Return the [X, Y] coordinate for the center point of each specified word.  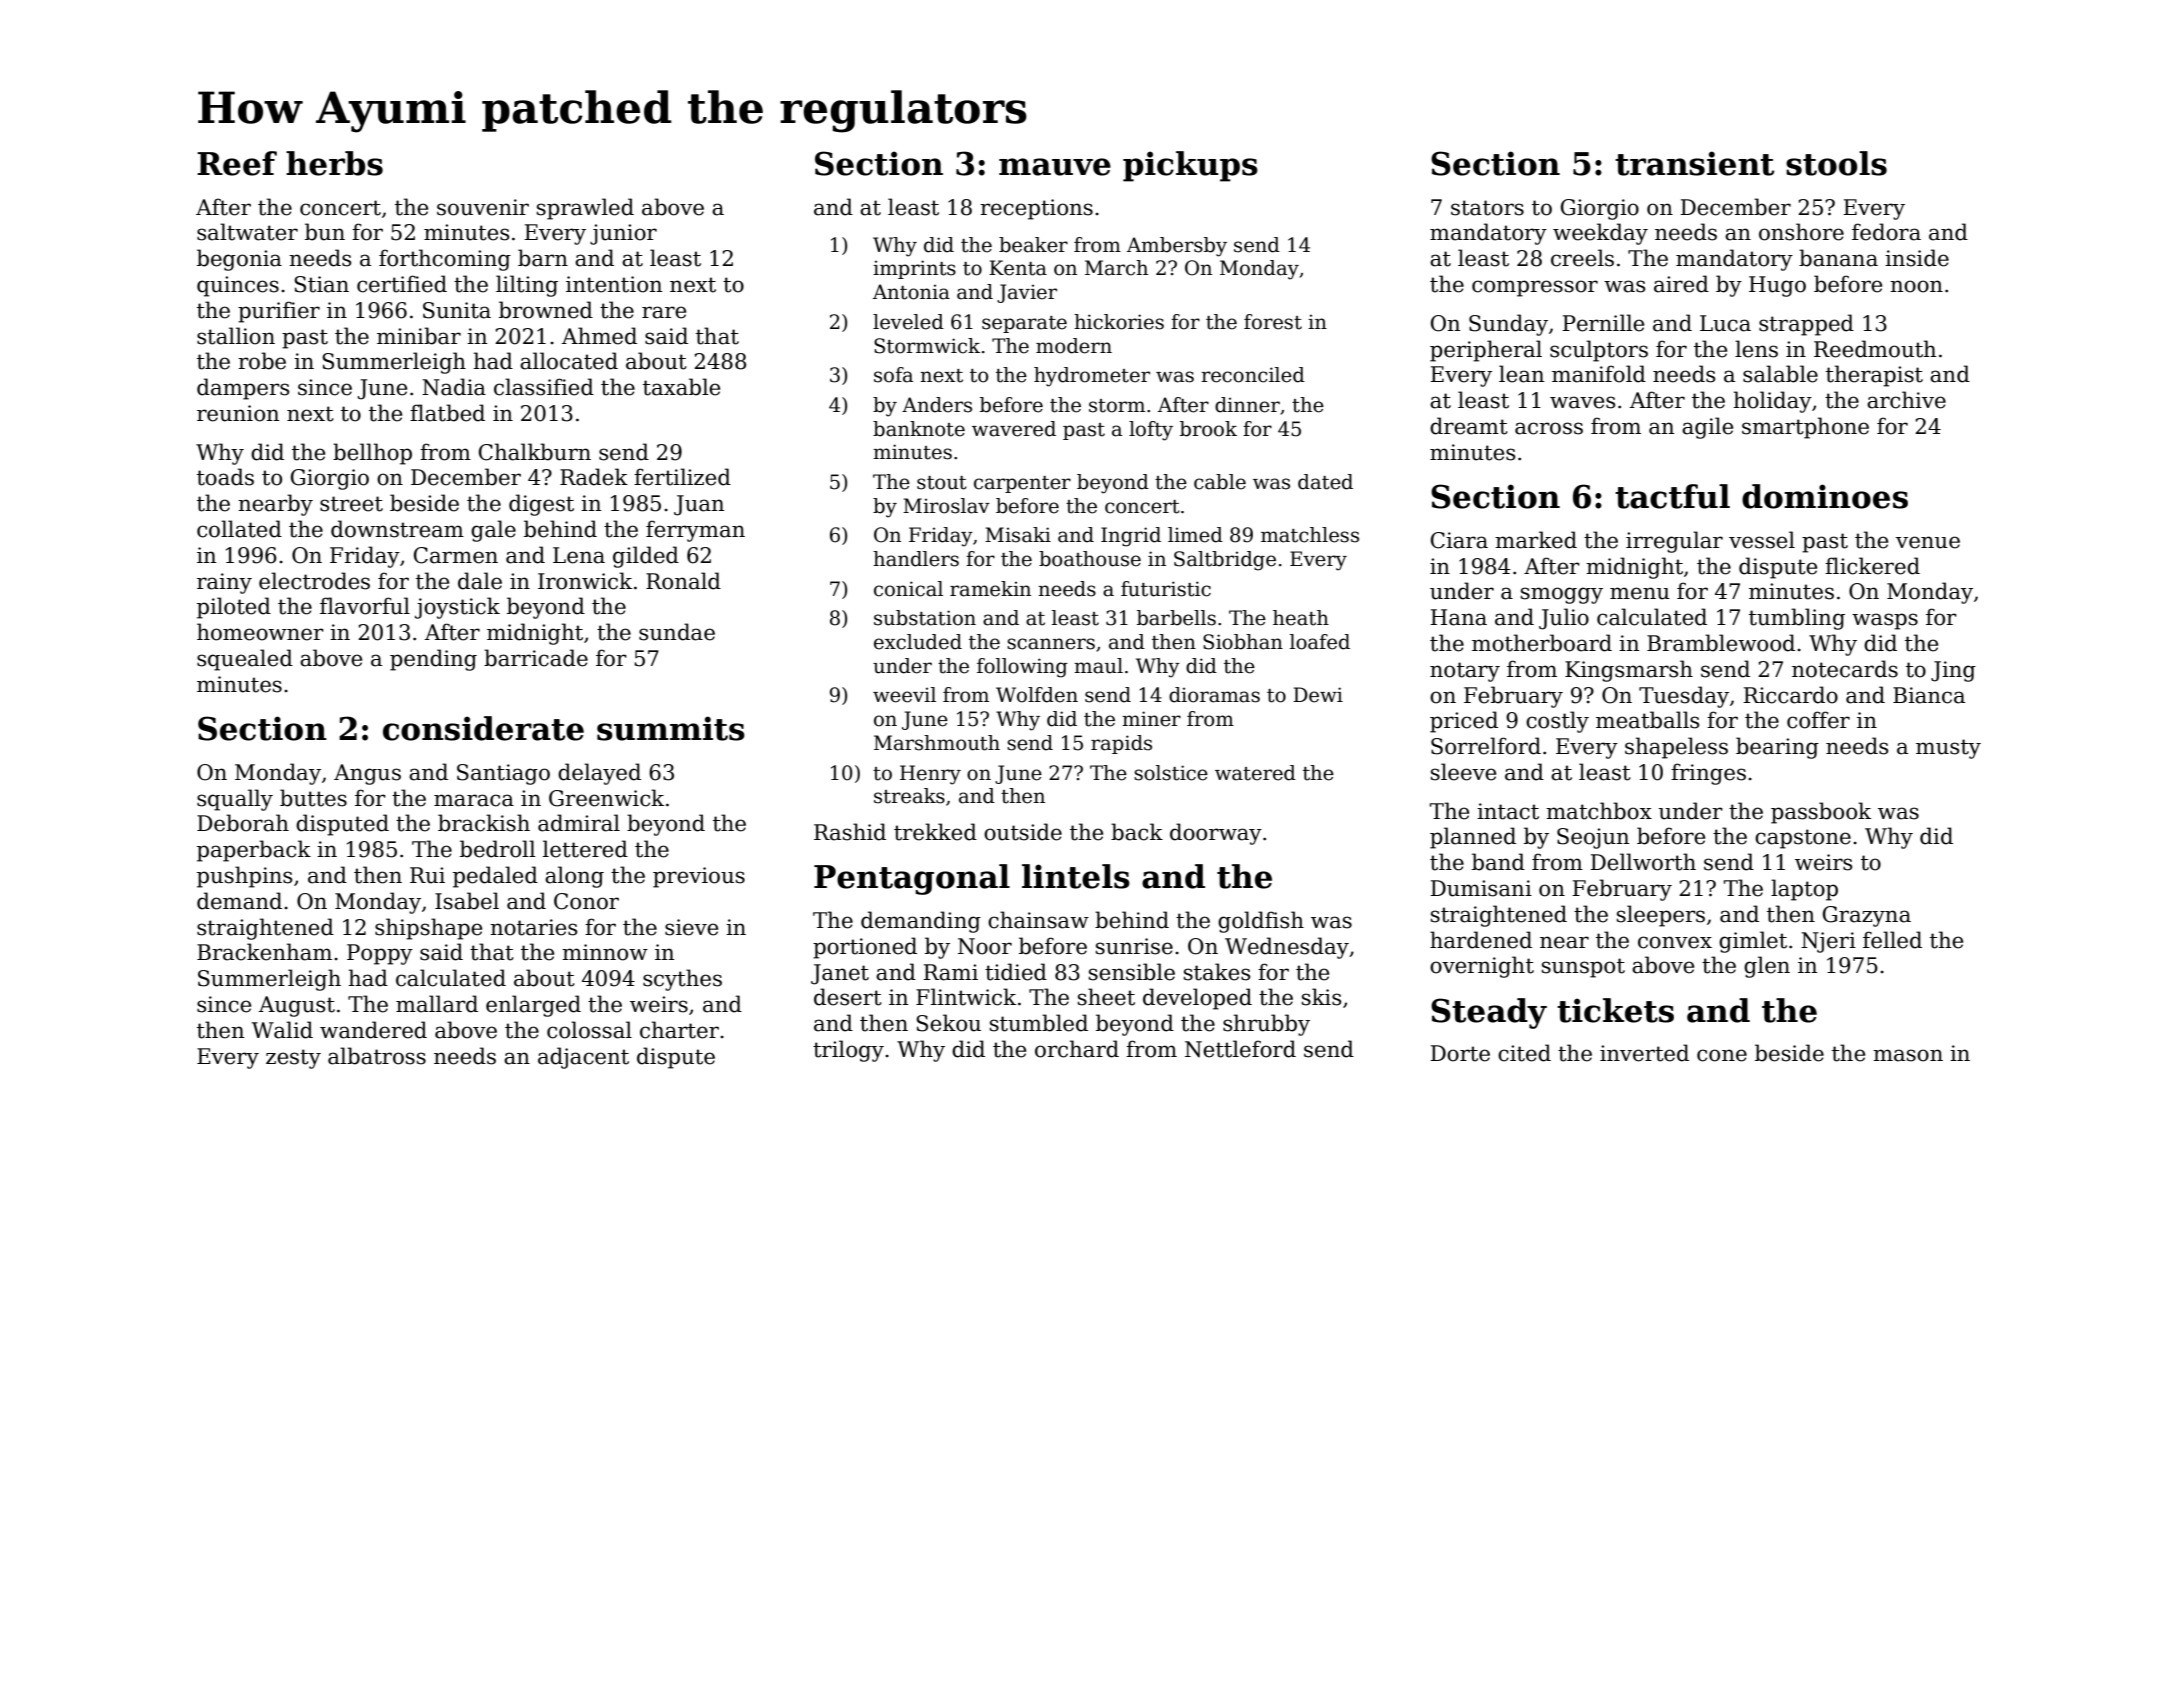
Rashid [850, 832]
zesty [293, 1059]
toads [225, 477]
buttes [313, 798]
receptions [1036, 209]
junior [623, 234]
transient [1694, 163]
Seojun [1593, 838]
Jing [1953, 671]
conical [908, 589]
